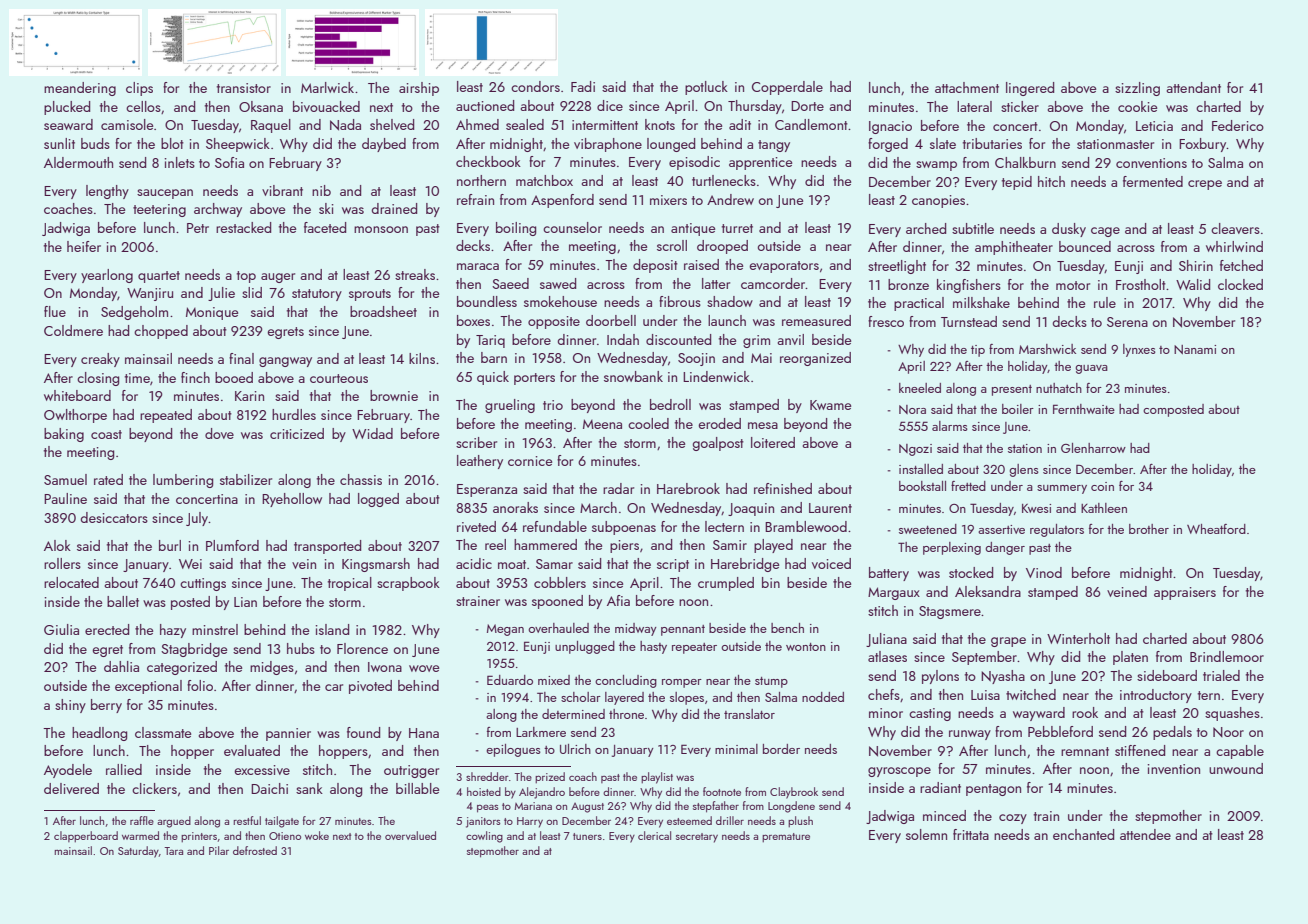 This screenshot has width=1308, height=924. What do you see at coordinates (106, 434) in the screenshot?
I see `coast` at bounding box center [106, 434].
